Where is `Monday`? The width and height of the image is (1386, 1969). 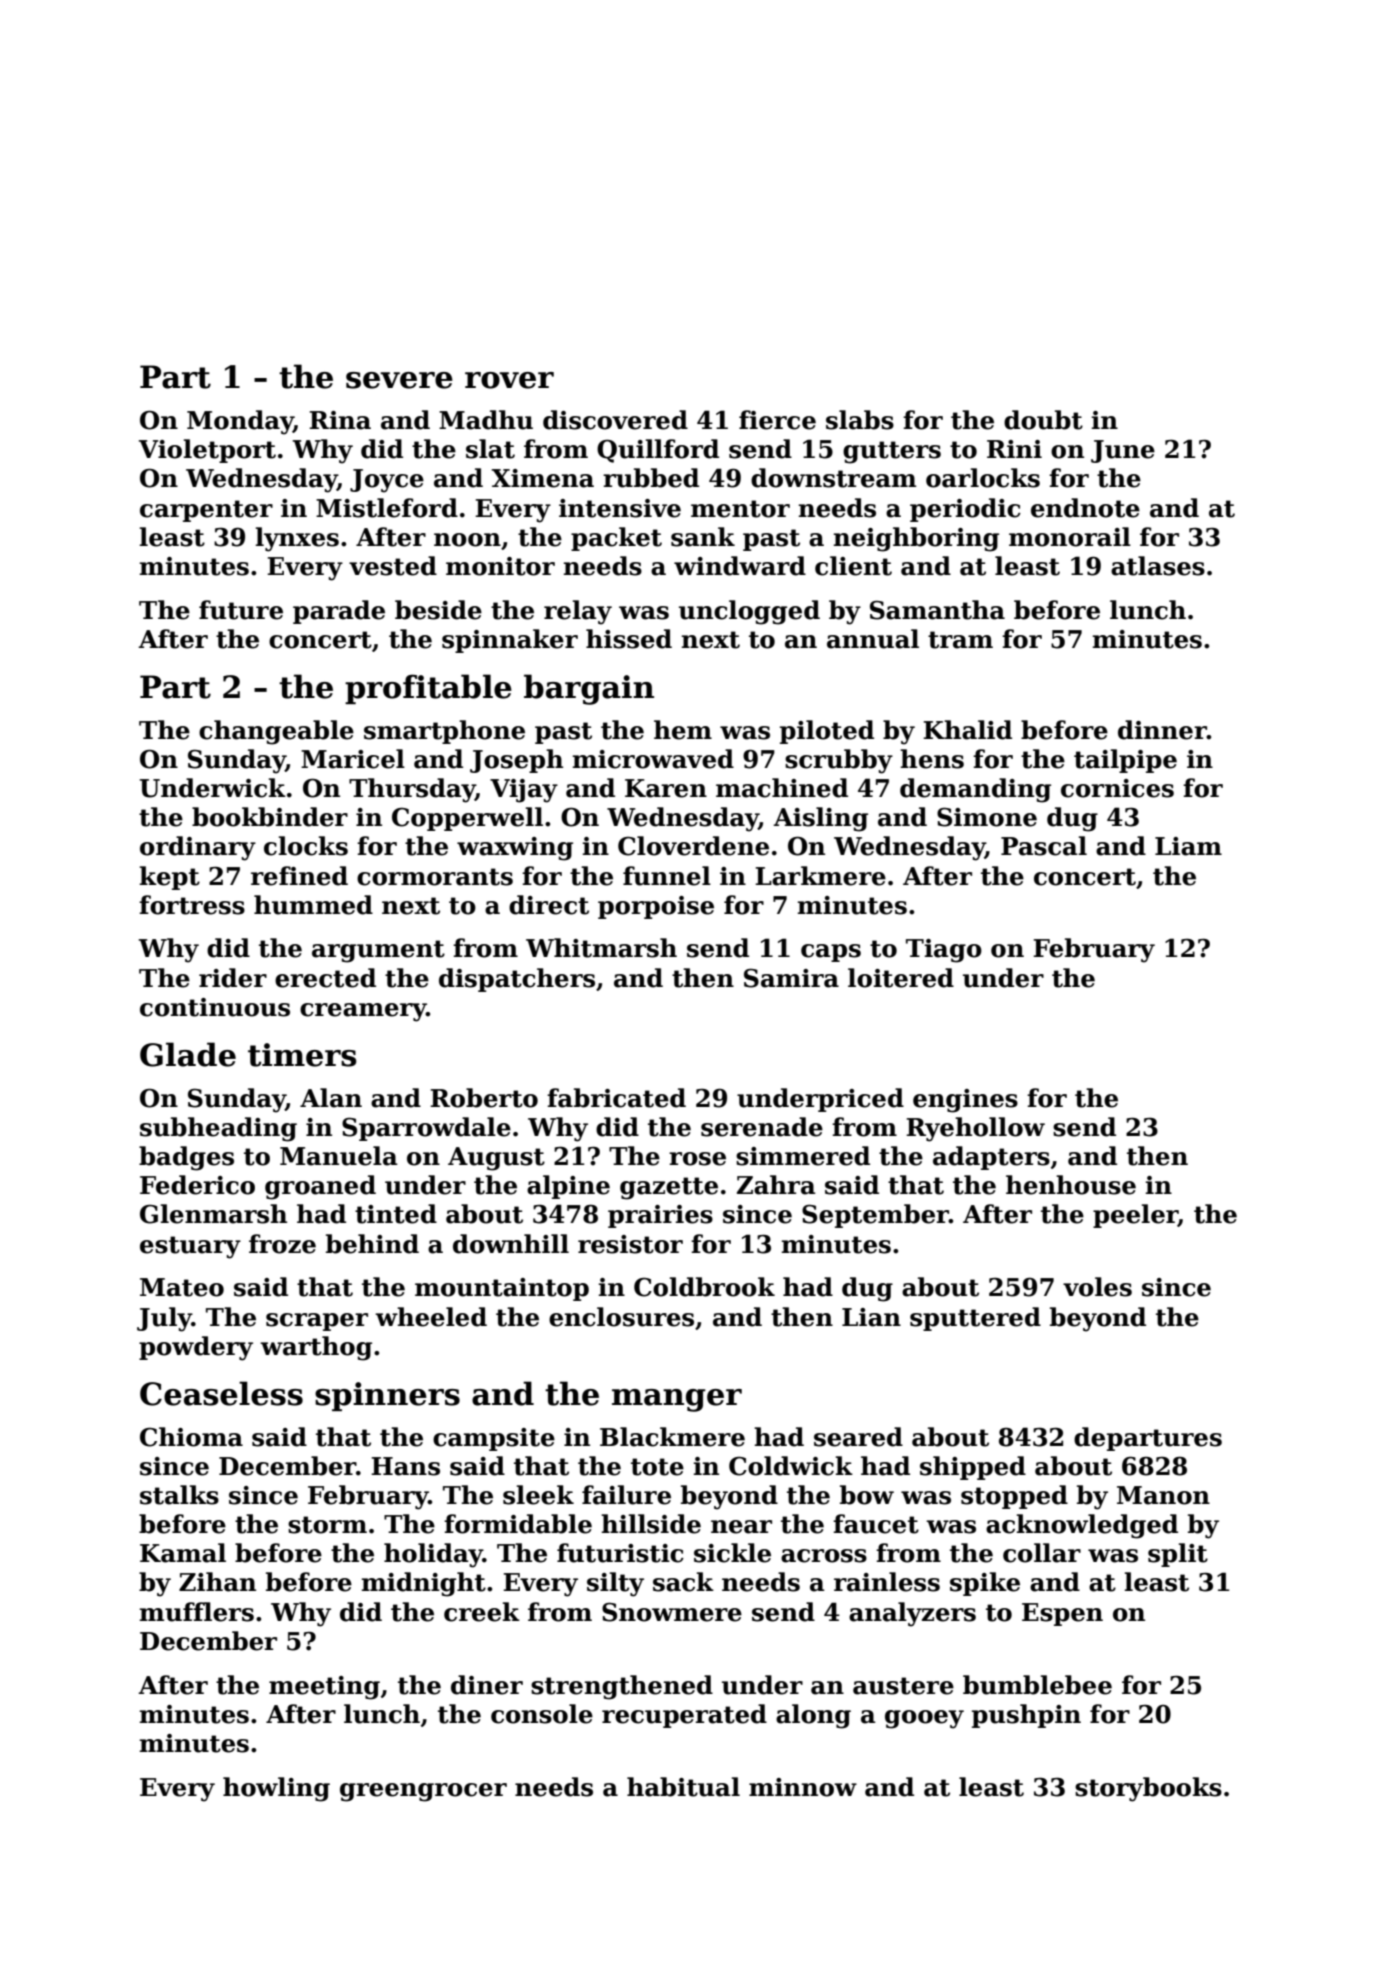
Monday is located at coordinates (240, 422).
